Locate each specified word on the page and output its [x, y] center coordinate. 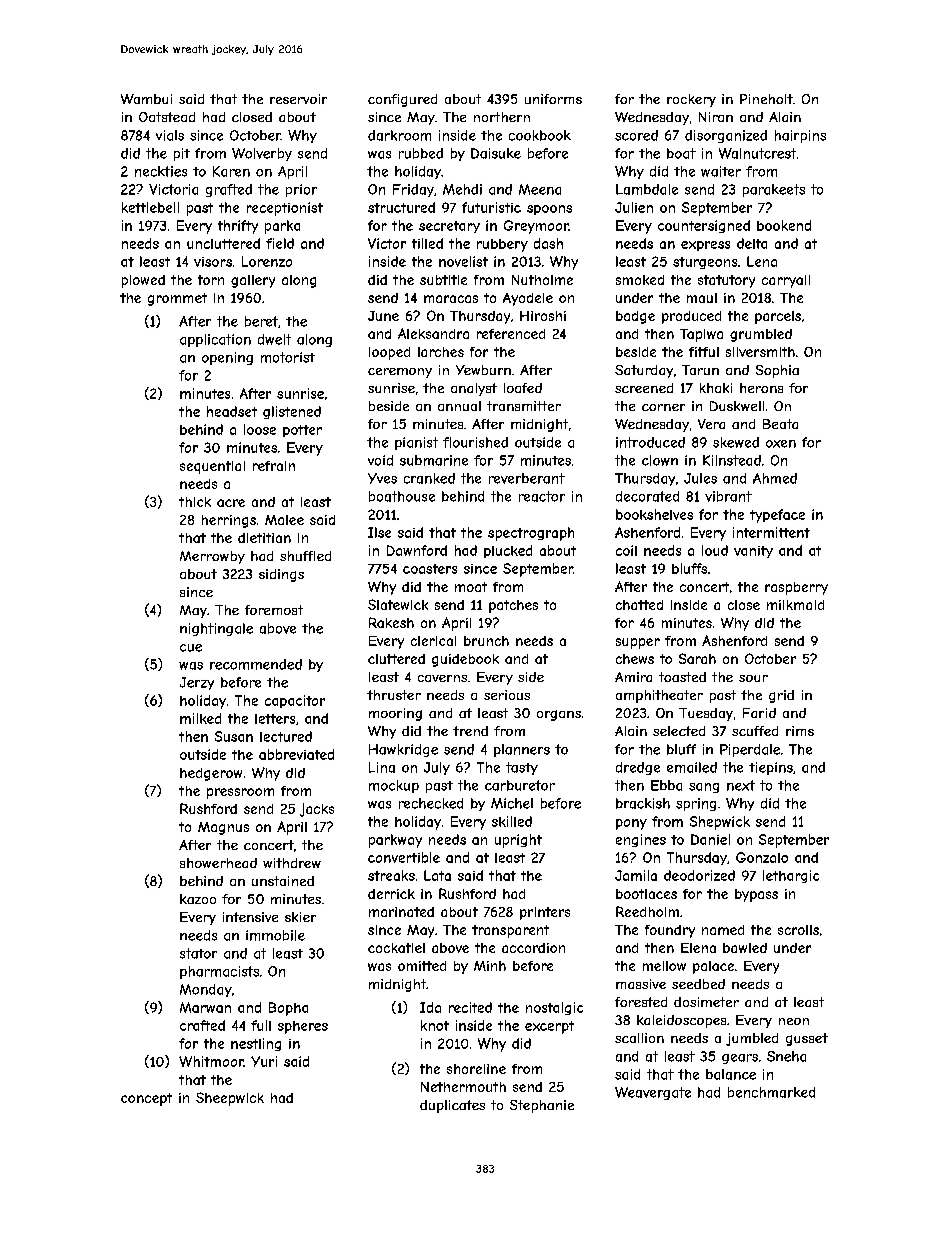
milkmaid [795, 605]
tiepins [771, 768]
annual [459, 406]
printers [545, 913]
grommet [177, 299]
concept [146, 1099]
